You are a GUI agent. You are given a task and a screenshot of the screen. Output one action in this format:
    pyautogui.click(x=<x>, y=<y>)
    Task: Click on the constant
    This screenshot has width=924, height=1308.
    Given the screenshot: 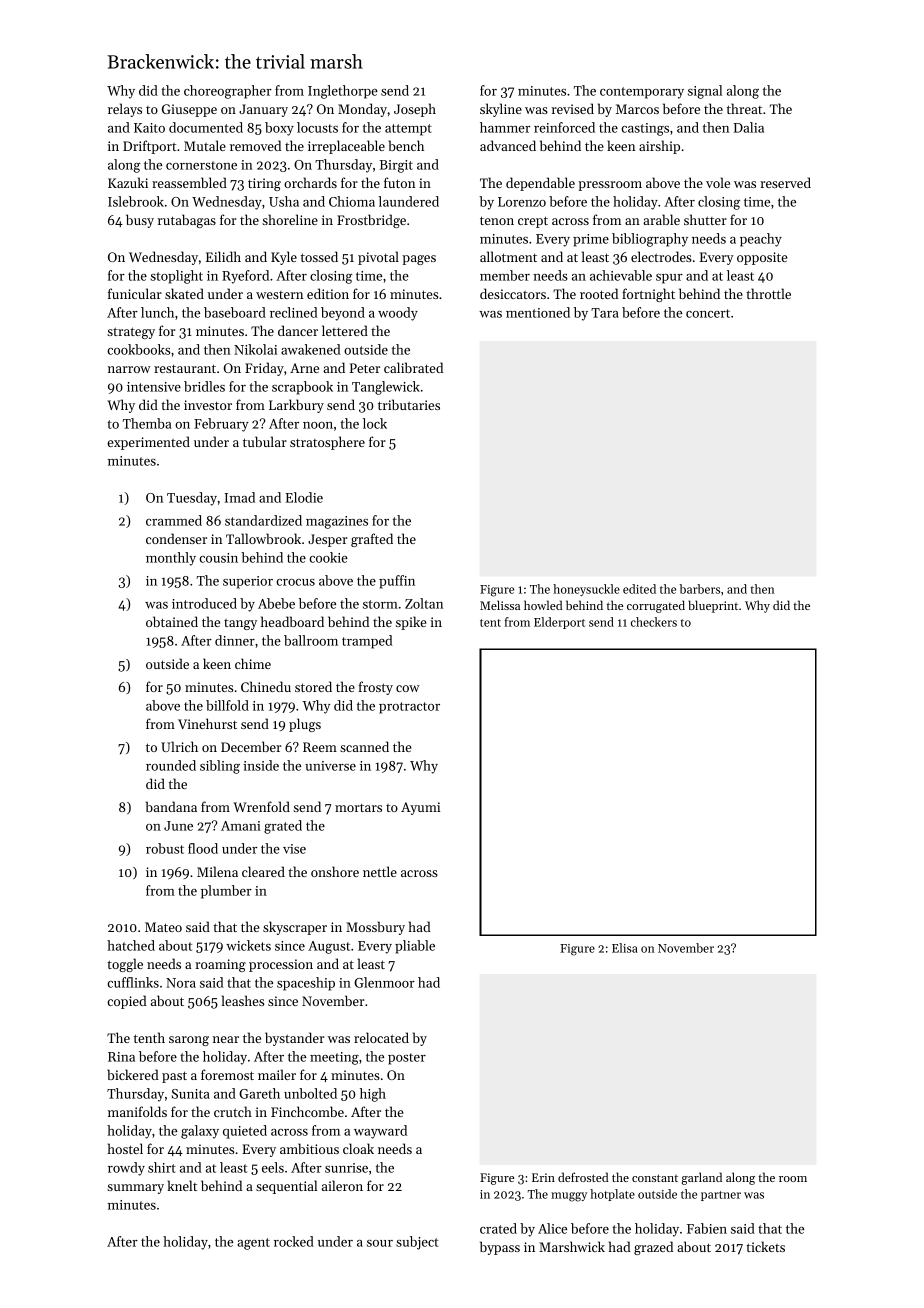 What is the action you would take?
    pyautogui.click(x=655, y=1178)
